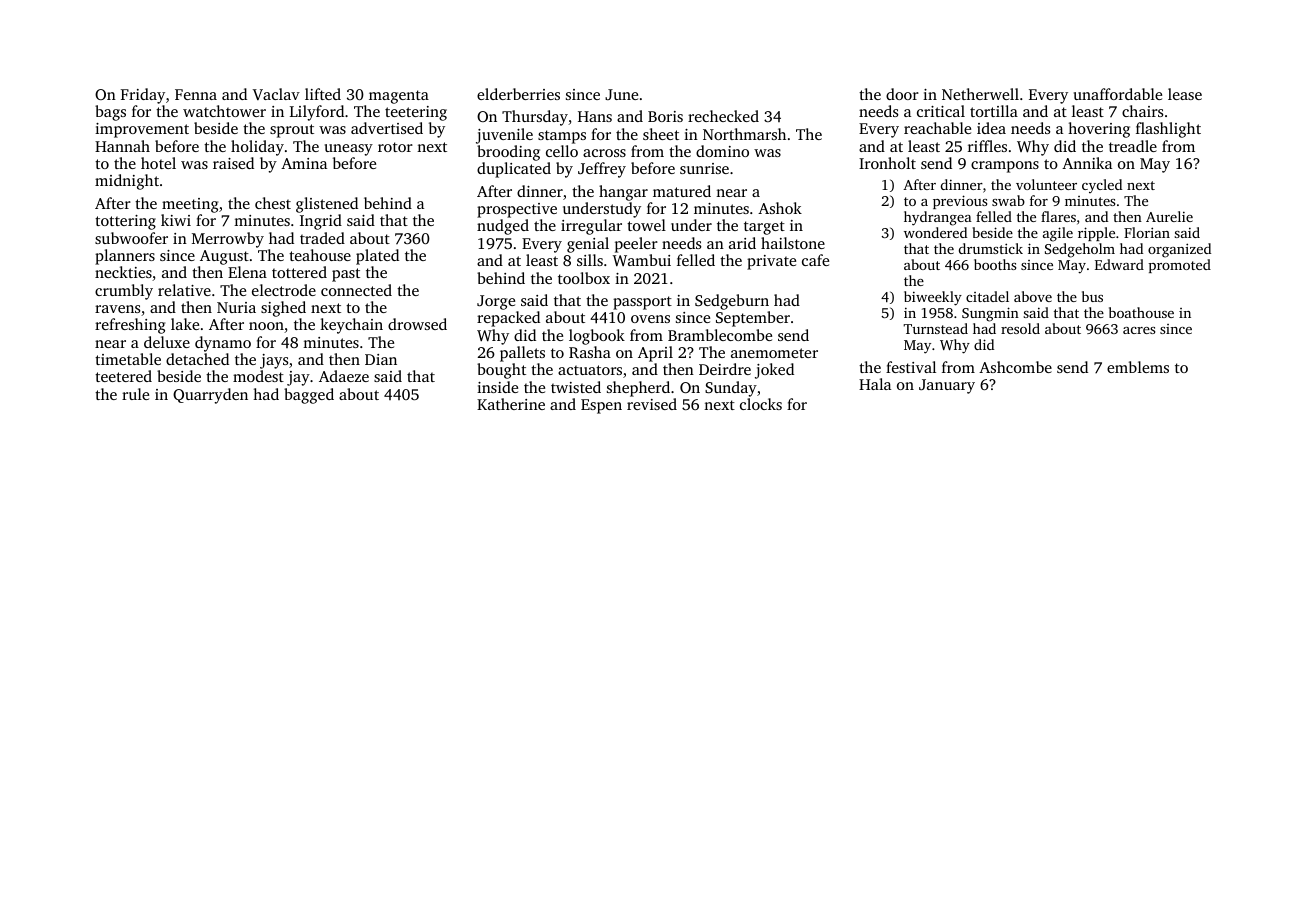  What do you see at coordinates (323, 94) in the image?
I see `lifted` at bounding box center [323, 94].
